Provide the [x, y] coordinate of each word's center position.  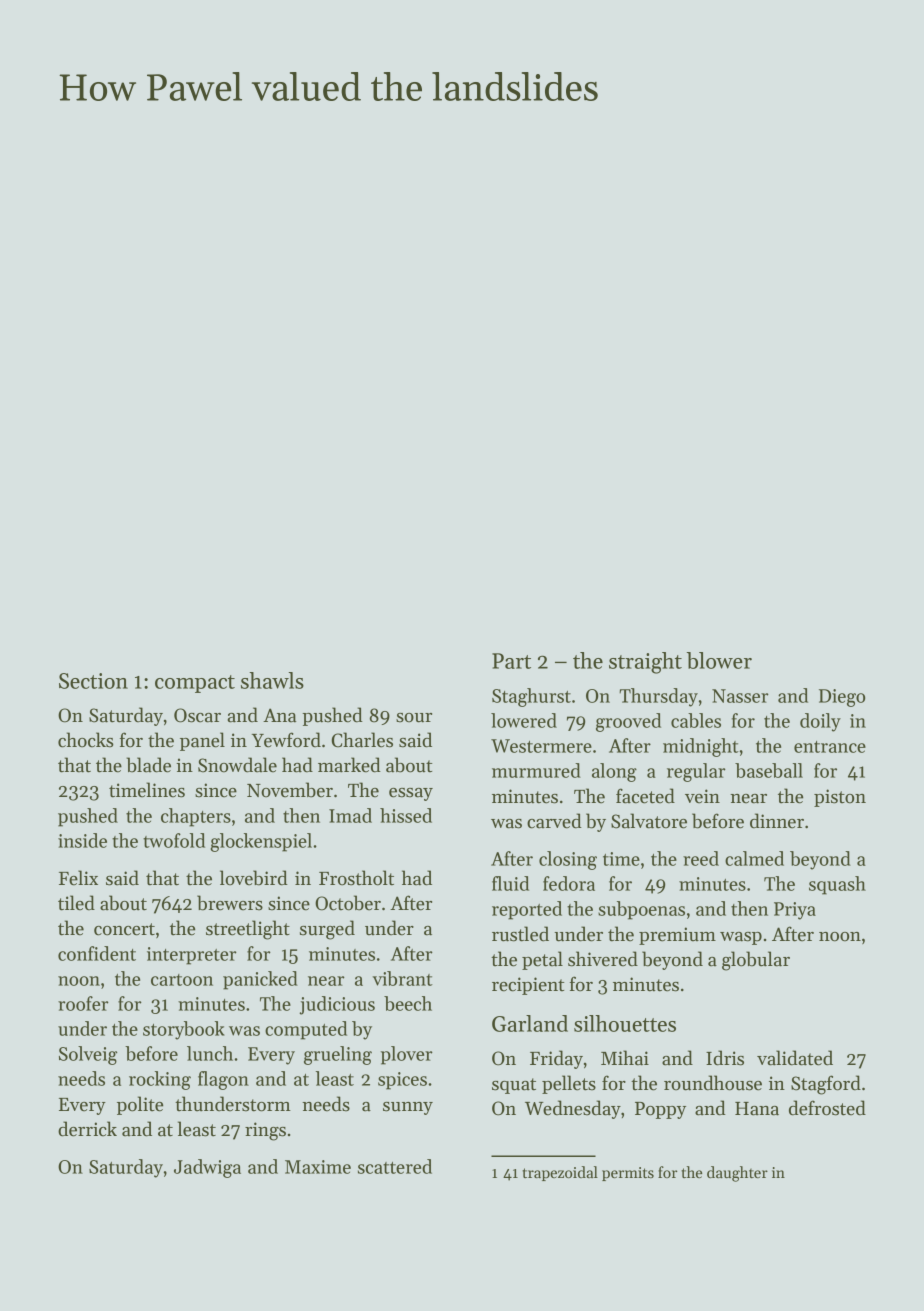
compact [195, 684]
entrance [830, 747]
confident [97, 953]
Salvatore [649, 821]
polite [140, 1105]
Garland [530, 1023]
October [348, 903]
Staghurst [531, 697]
